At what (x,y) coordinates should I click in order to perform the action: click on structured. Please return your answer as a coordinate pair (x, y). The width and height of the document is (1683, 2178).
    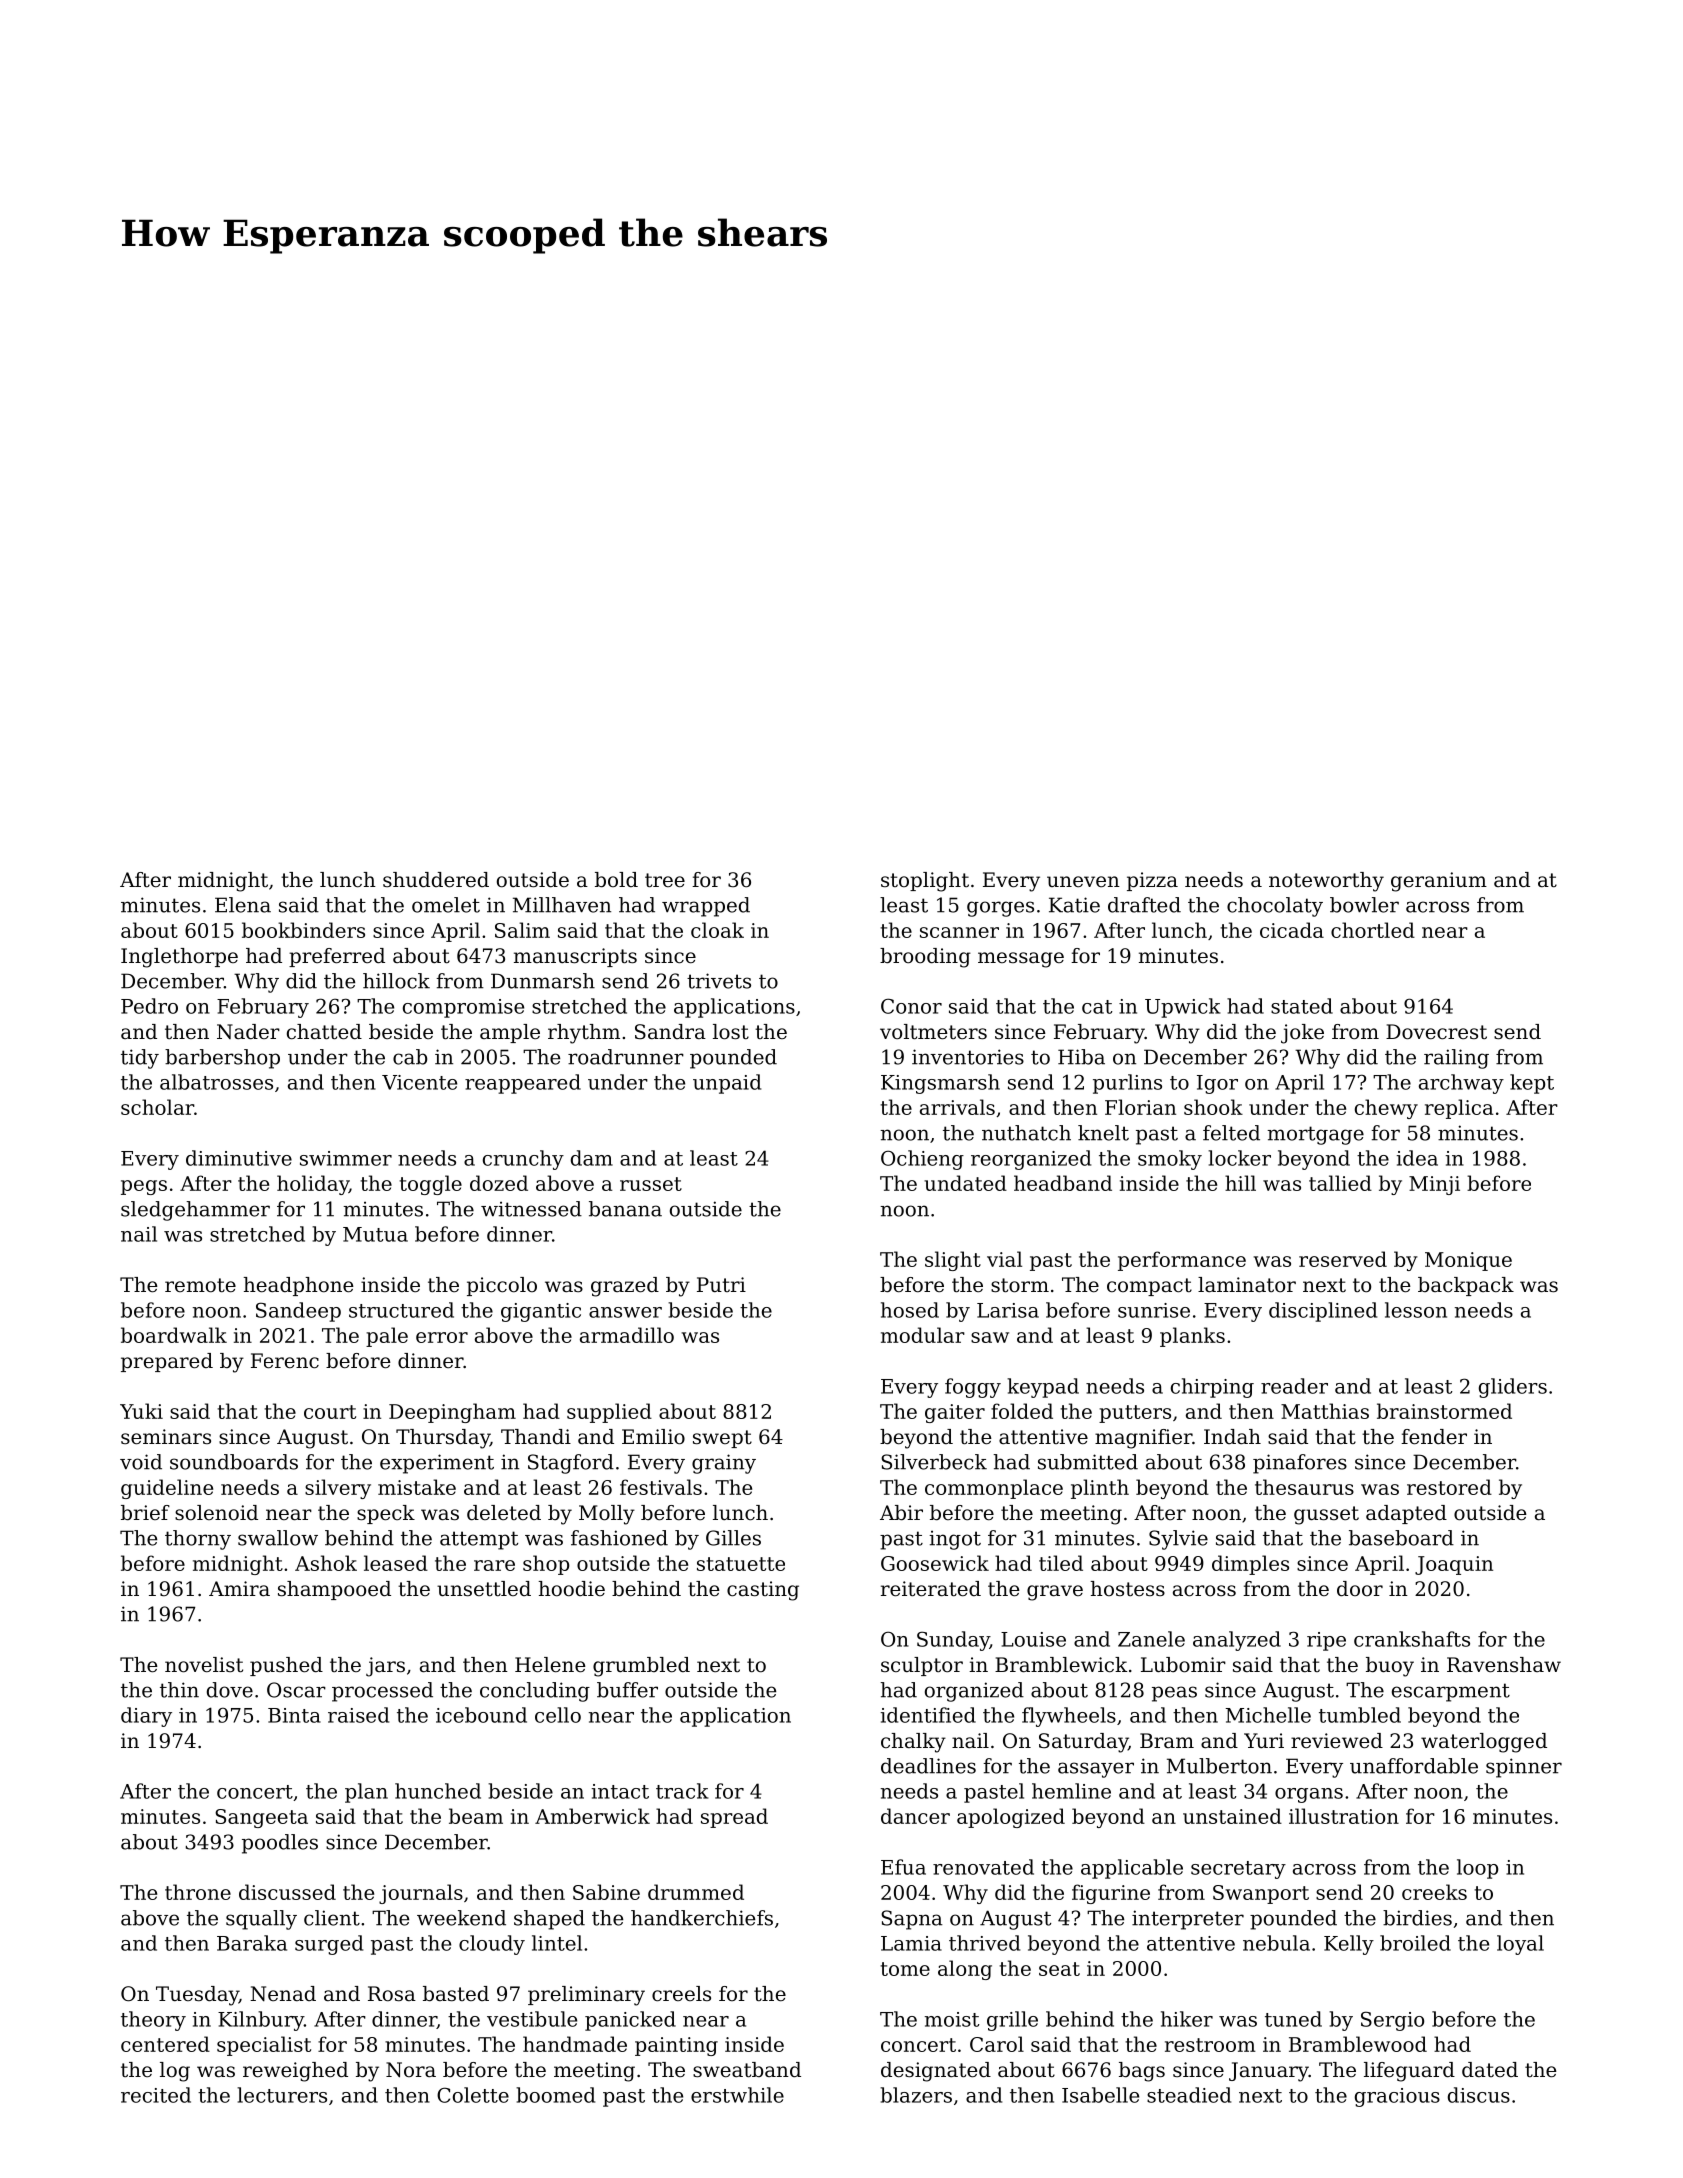
    Looking at the image, I should click on (401, 1310).
